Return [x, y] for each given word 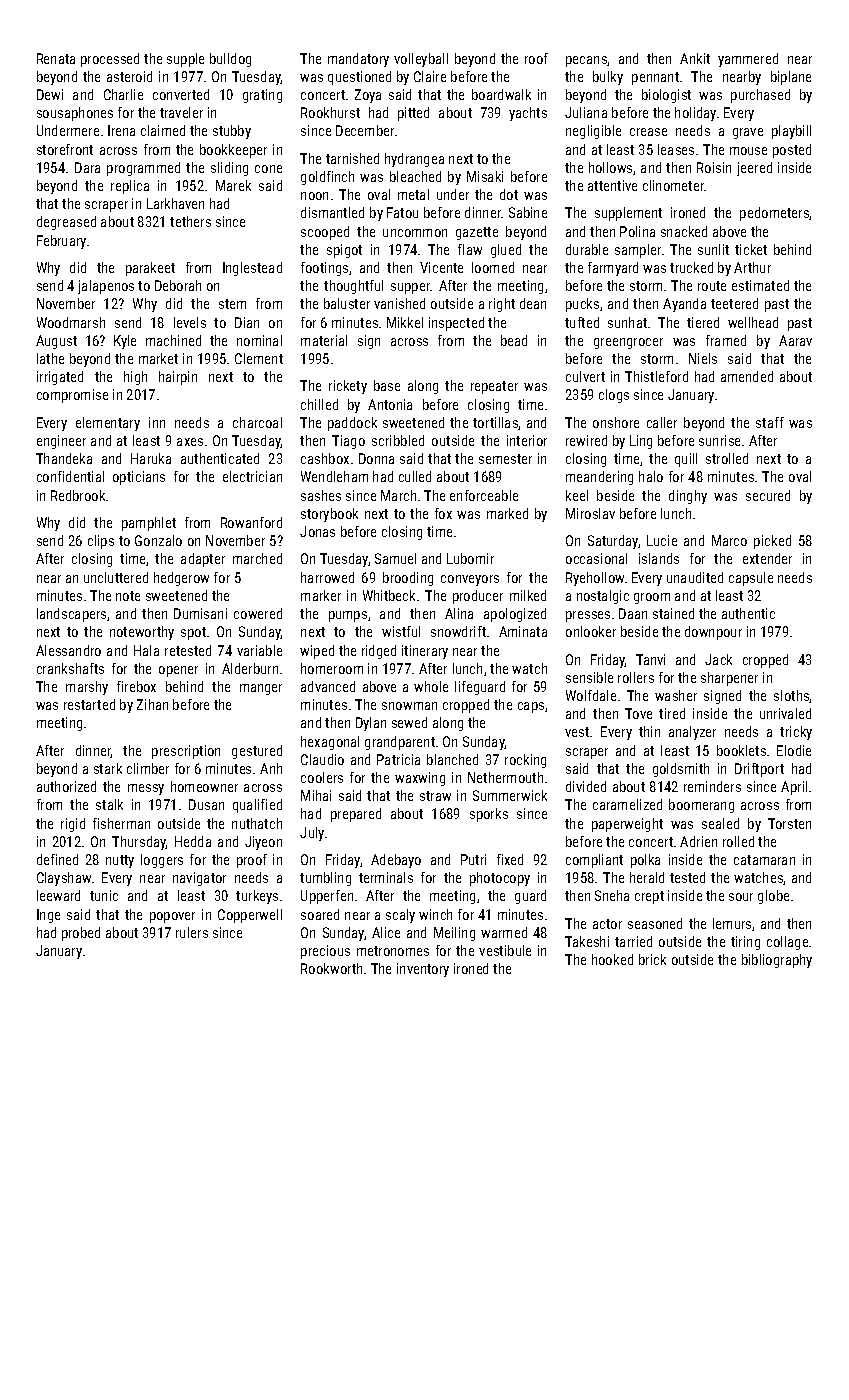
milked [528, 595]
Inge [48, 916]
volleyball [421, 60]
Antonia [390, 404]
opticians [139, 478]
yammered [748, 60]
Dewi [50, 94]
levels [190, 322]
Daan [633, 613]
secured [768, 495]
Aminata [523, 631]
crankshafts [70, 668]
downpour [713, 633]
